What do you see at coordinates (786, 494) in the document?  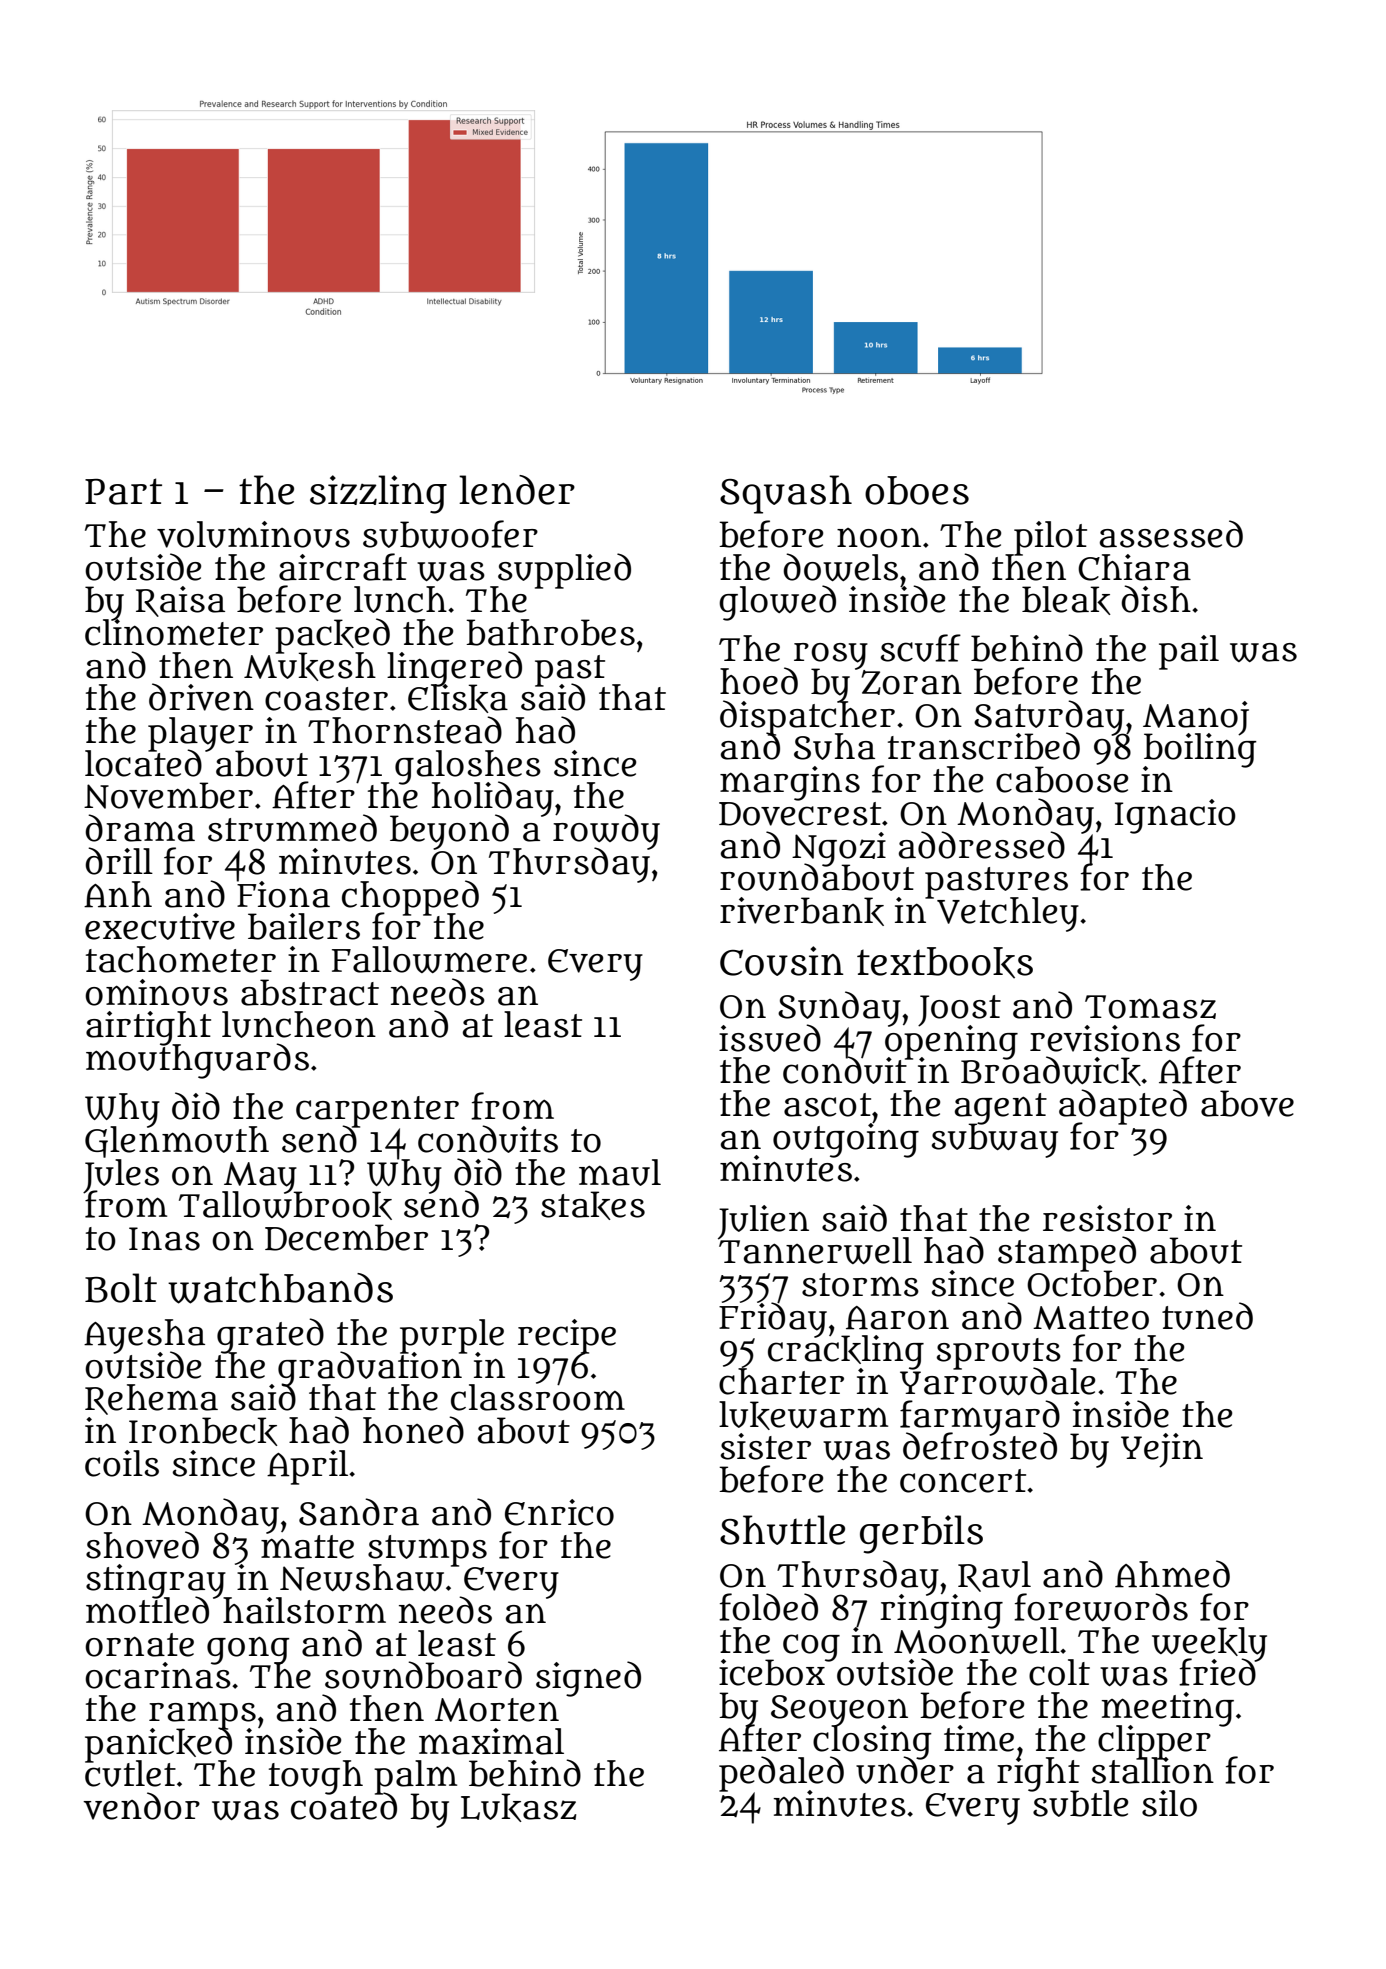 I see `Squash` at bounding box center [786, 494].
